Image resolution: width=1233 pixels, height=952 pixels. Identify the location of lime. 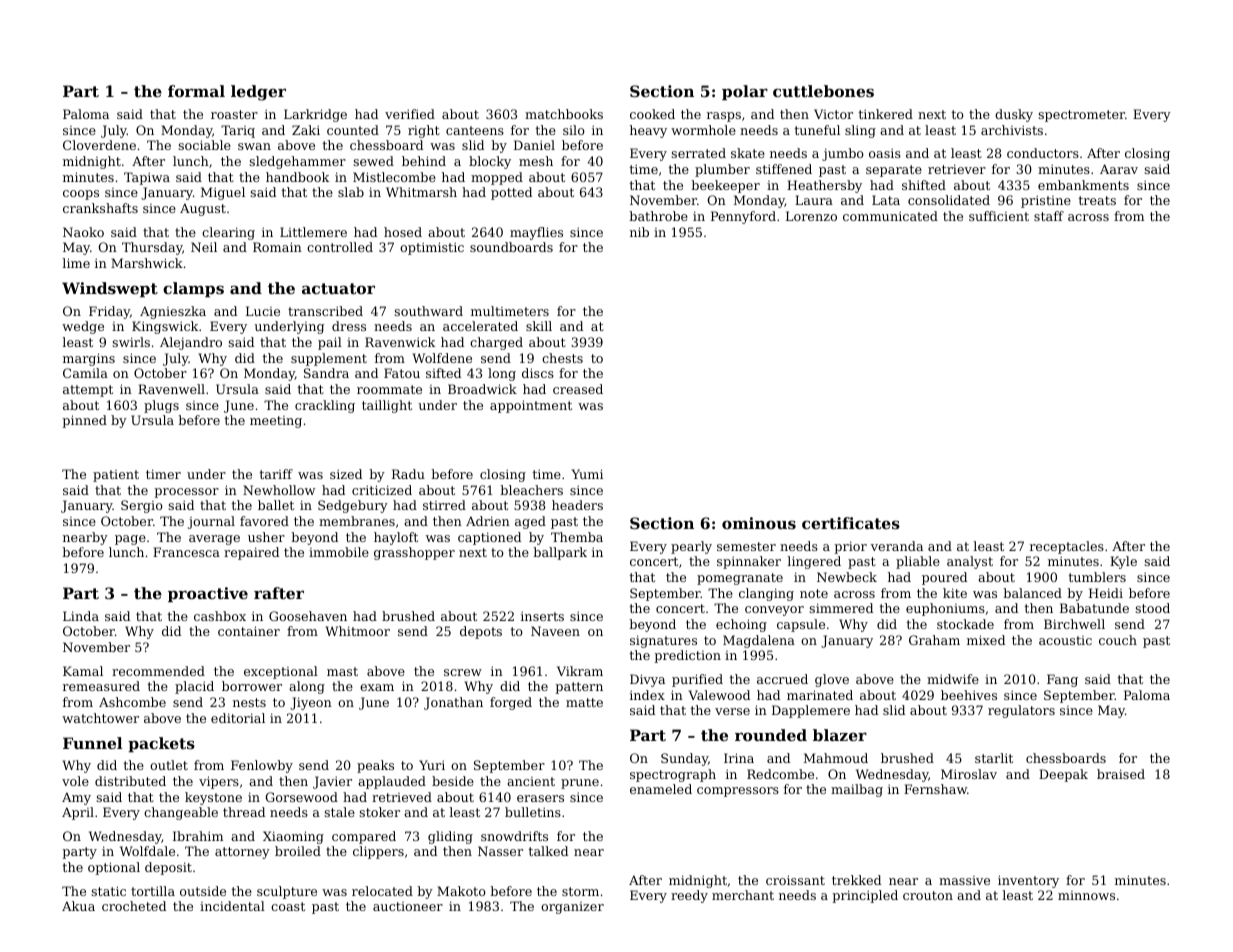
(76, 263).
